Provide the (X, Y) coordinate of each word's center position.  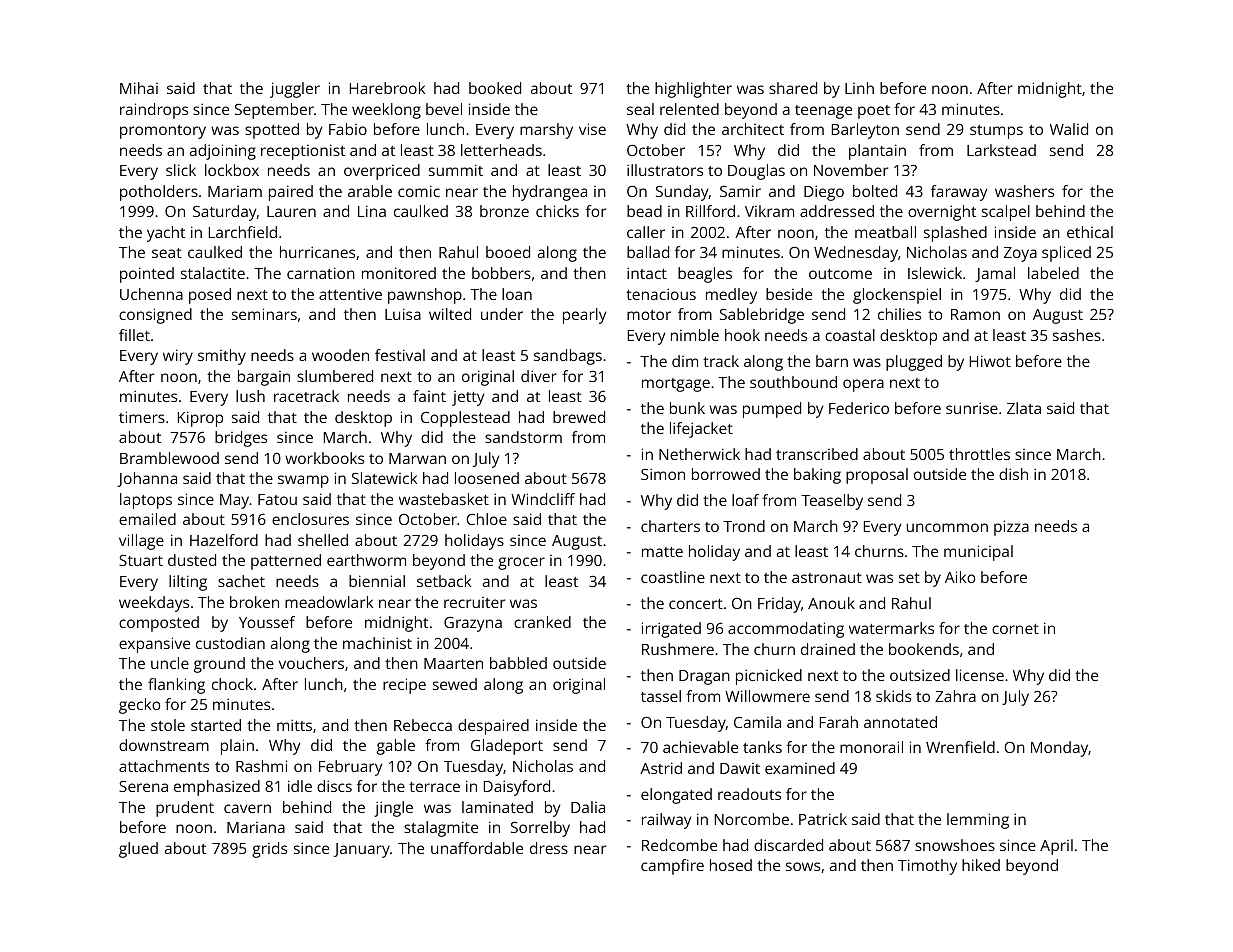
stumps (996, 132)
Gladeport (507, 747)
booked (495, 88)
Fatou (277, 499)
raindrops (154, 111)
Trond (744, 526)
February (350, 768)
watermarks (891, 628)
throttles (979, 454)
